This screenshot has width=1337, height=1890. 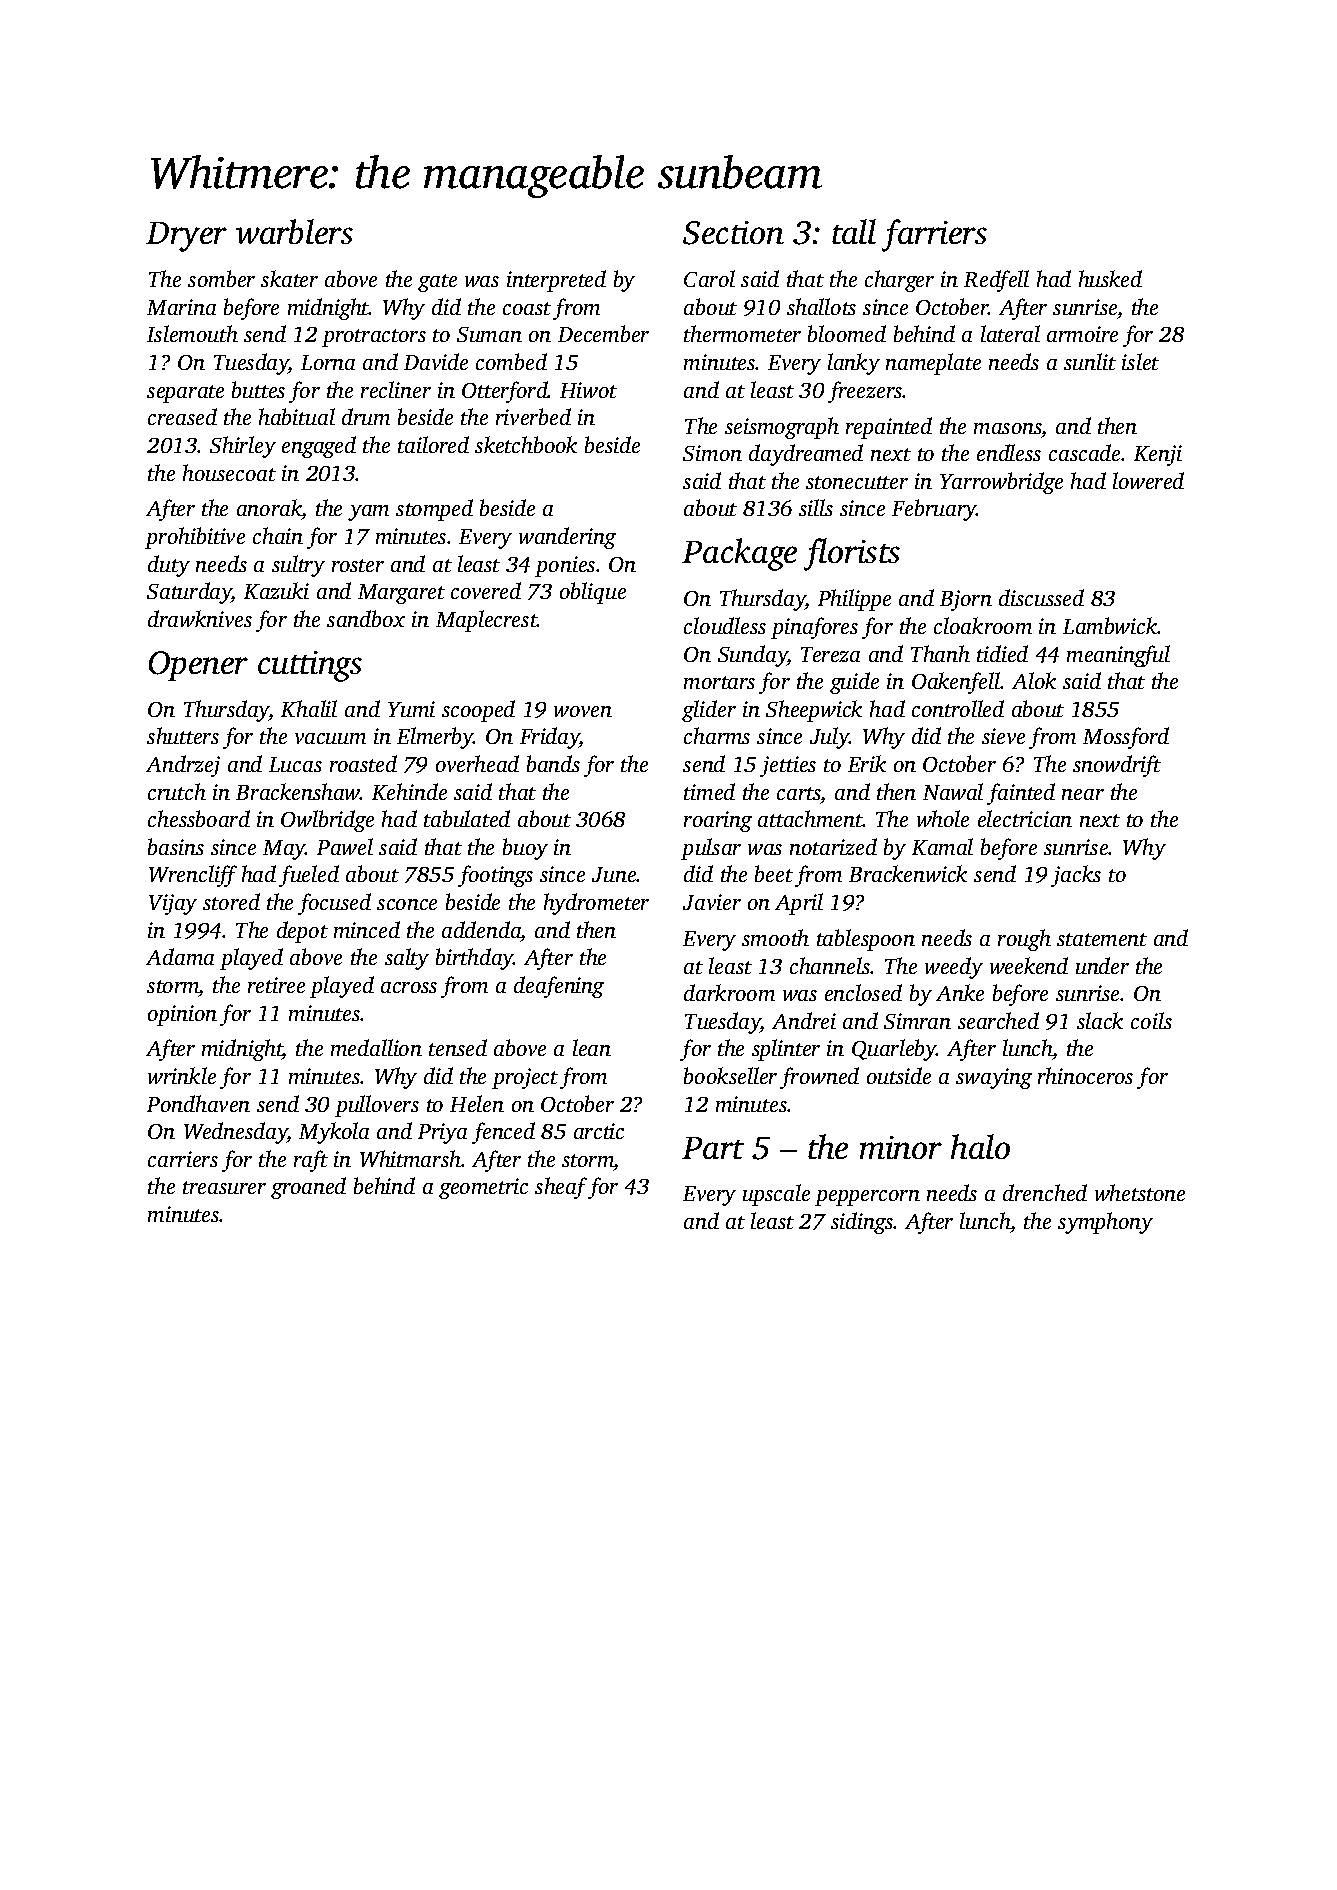 I want to click on Quarleby, so click(x=894, y=1050).
